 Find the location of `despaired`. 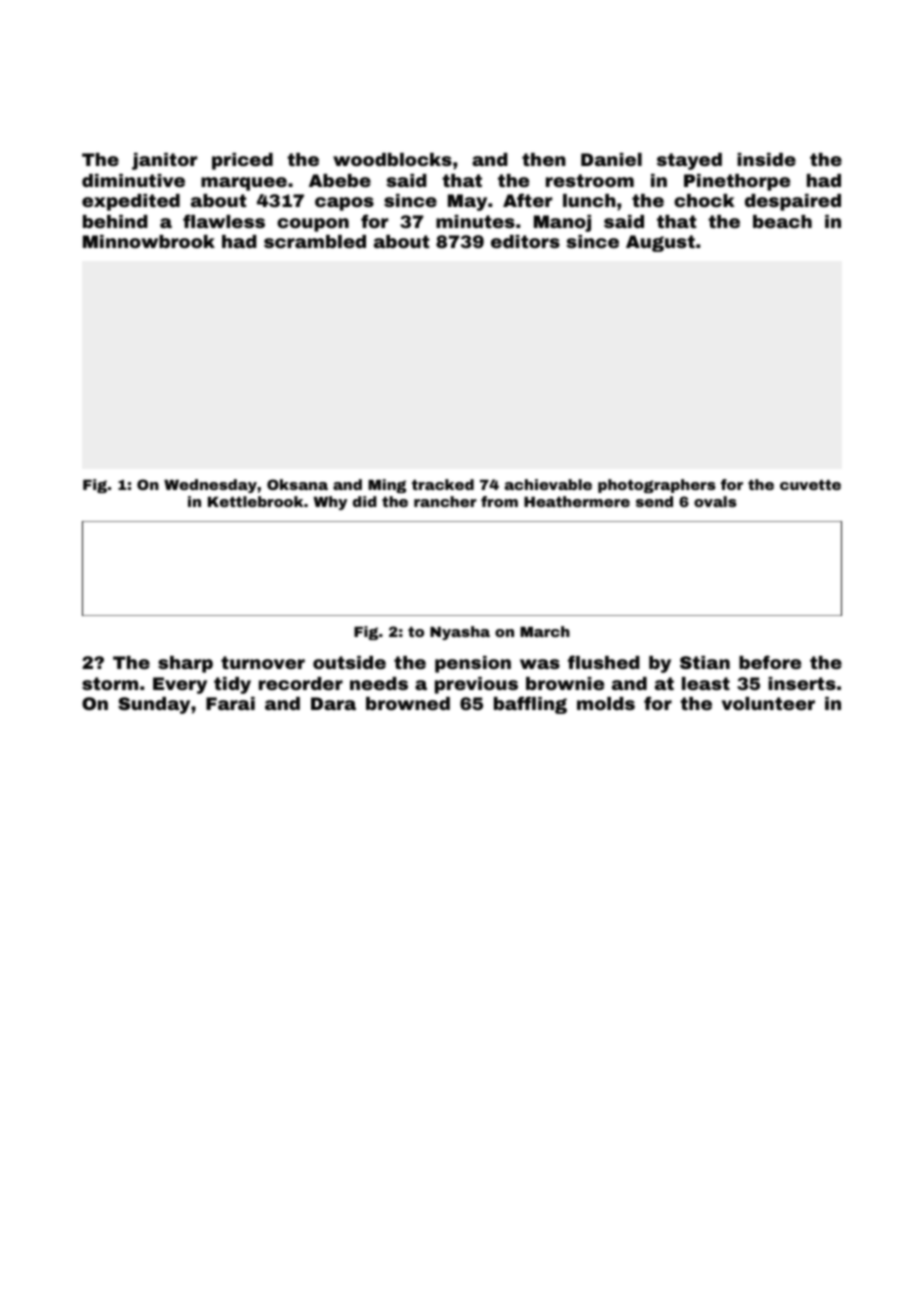

despaired is located at coordinates (793, 202).
